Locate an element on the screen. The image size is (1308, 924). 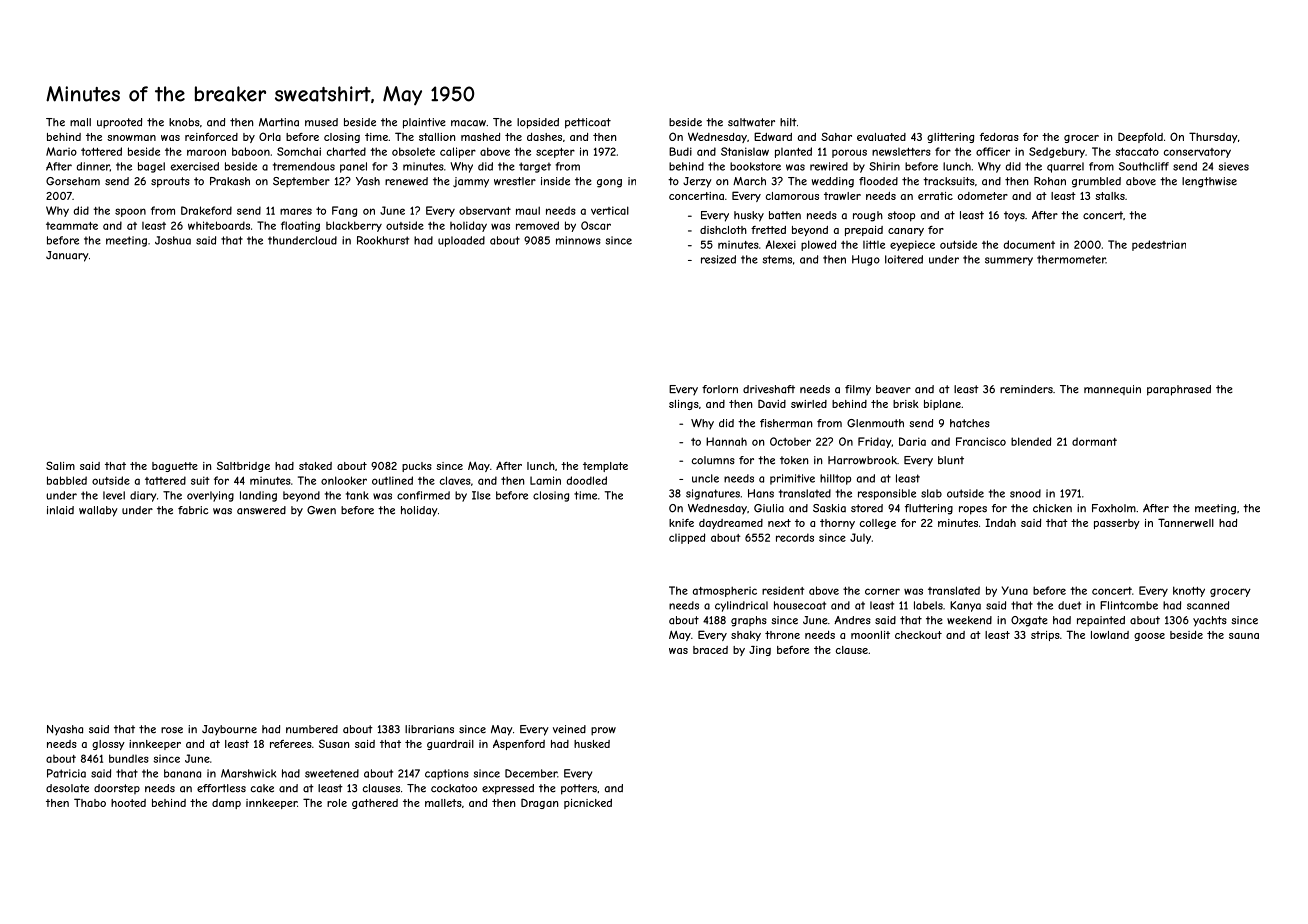
Hugo is located at coordinates (866, 260).
